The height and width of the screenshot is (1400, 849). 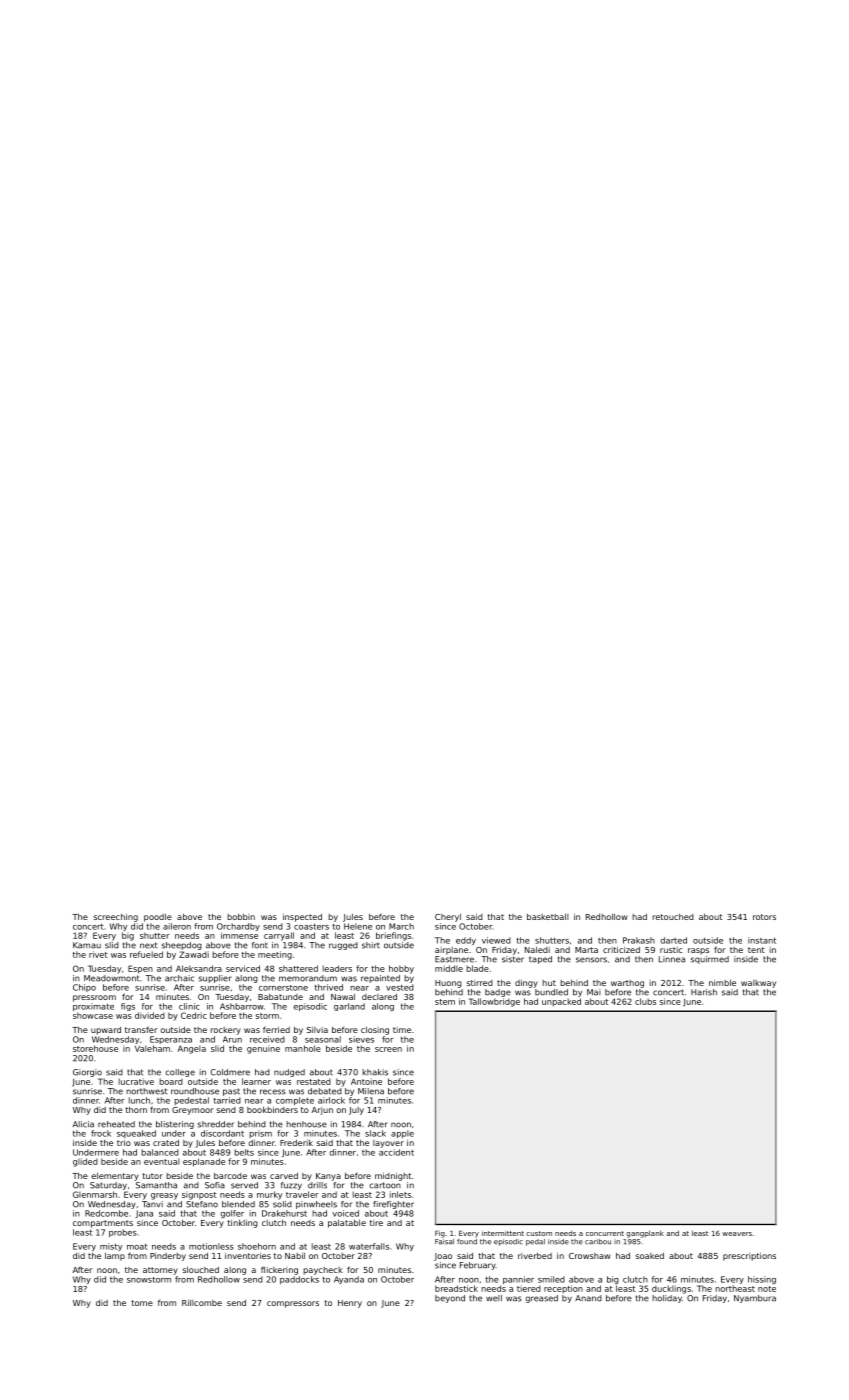 What do you see at coordinates (182, 946) in the screenshot?
I see `sheepdog` at bounding box center [182, 946].
